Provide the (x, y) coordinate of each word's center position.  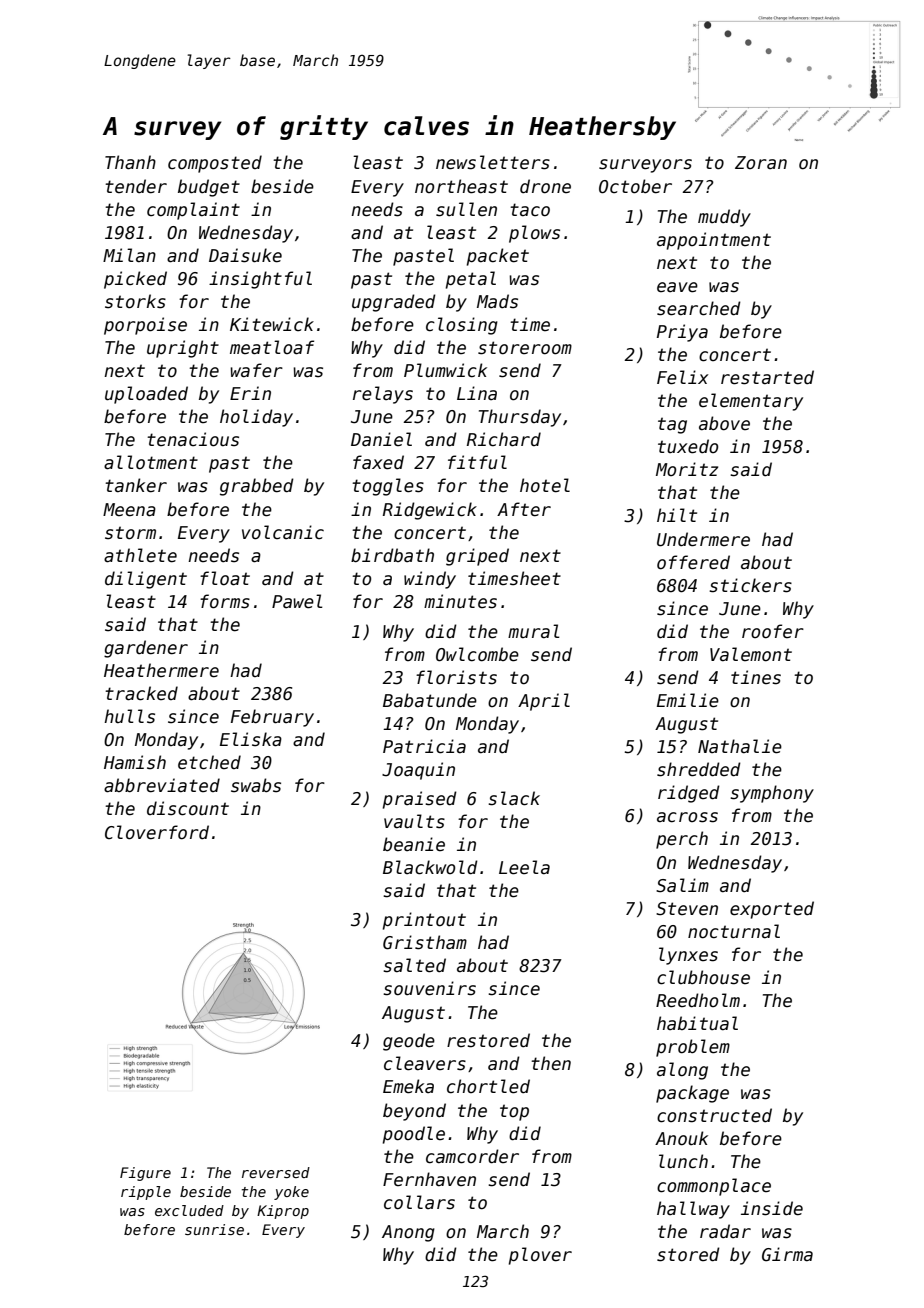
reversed (276, 1172)
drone (545, 186)
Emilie (688, 700)
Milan (129, 255)
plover (540, 1256)
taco (530, 210)
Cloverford (157, 832)
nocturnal (734, 931)
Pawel (297, 601)
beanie (414, 844)
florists (456, 677)
